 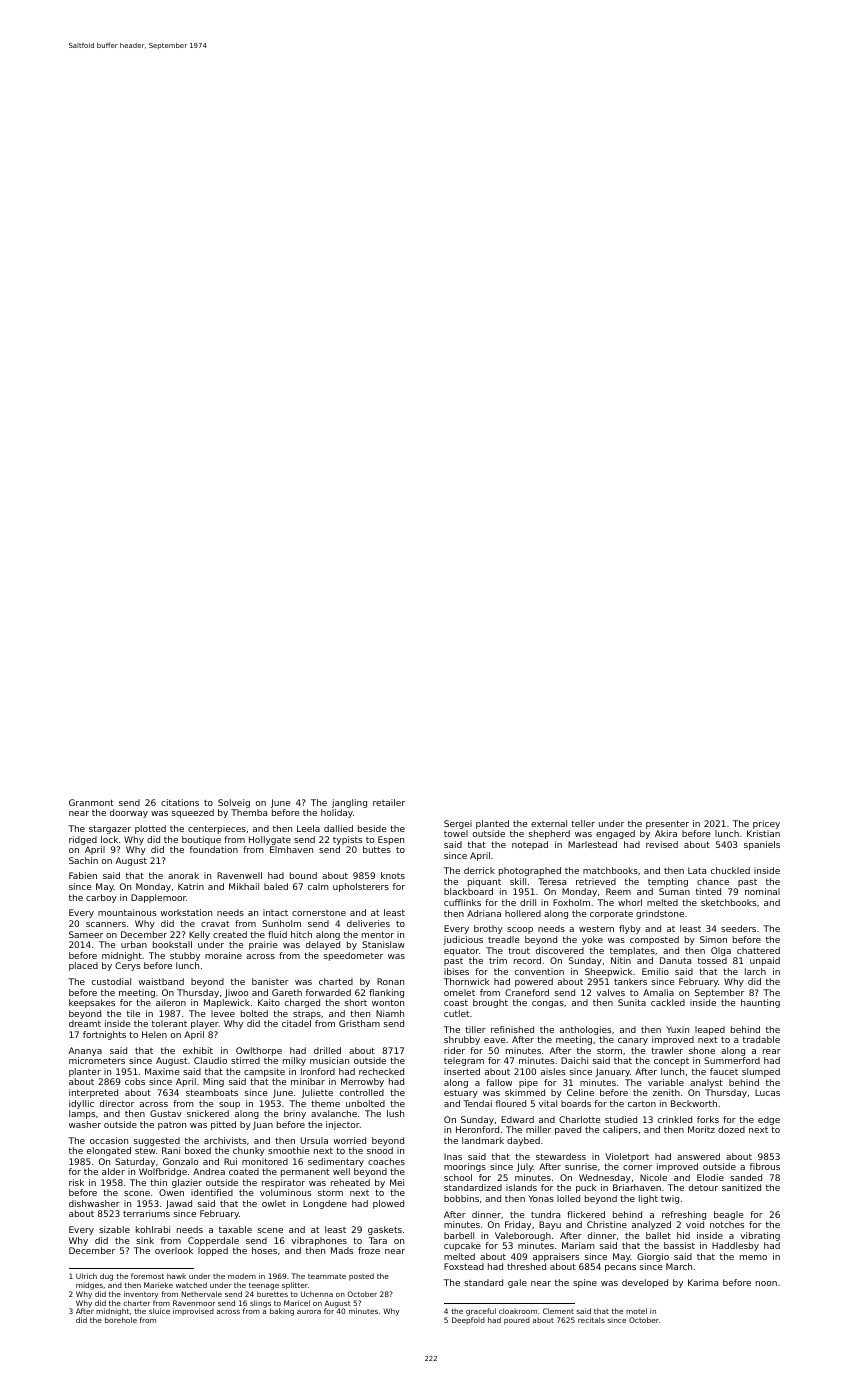 What do you see at coordinates (385, 1230) in the screenshot?
I see `gaskets` at bounding box center [385, 1230].
